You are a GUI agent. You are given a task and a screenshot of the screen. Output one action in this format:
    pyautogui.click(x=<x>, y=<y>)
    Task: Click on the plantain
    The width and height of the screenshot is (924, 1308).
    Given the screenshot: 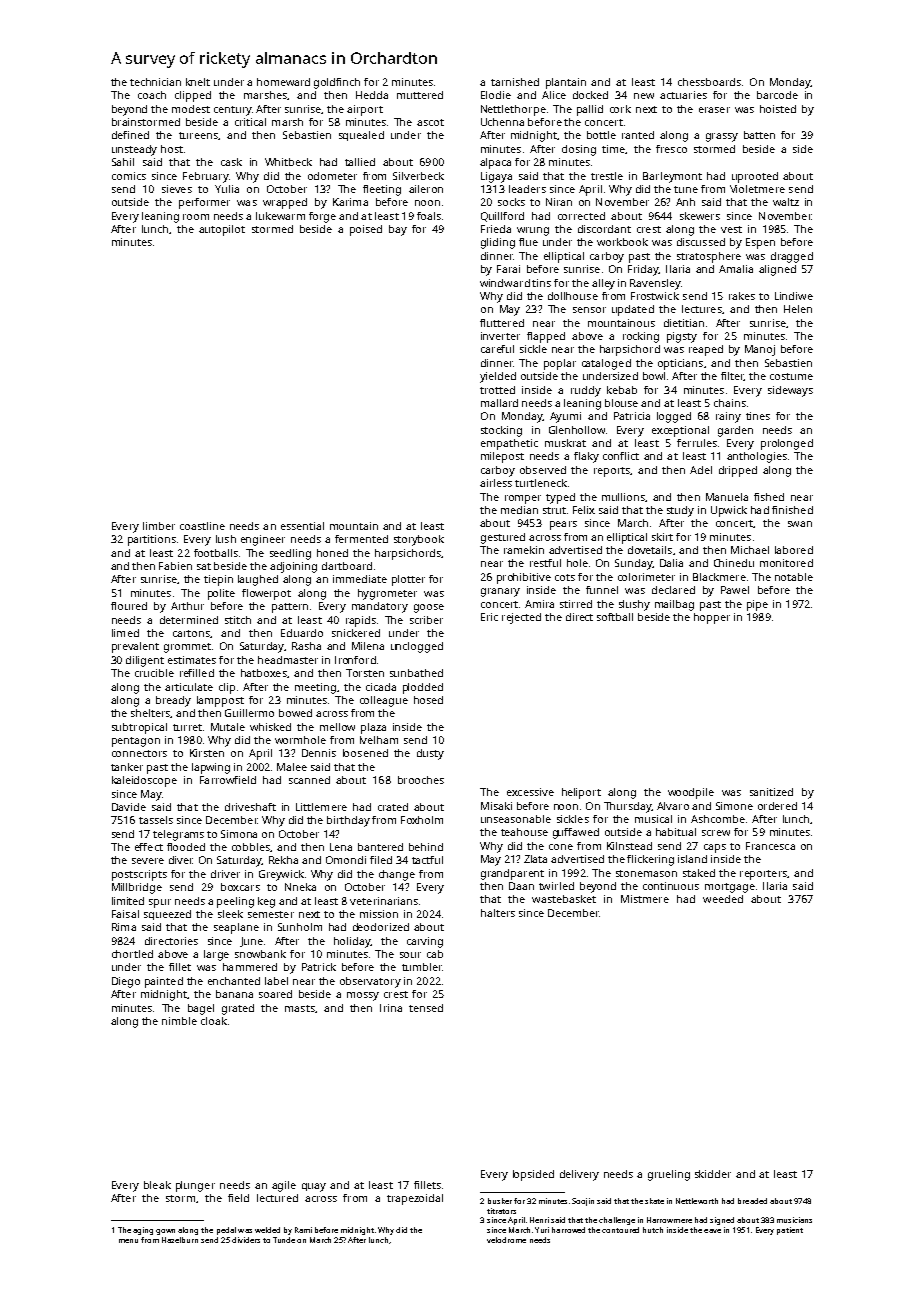 What is the action you would take?
    pyautogui.click(x=566, y=83)
